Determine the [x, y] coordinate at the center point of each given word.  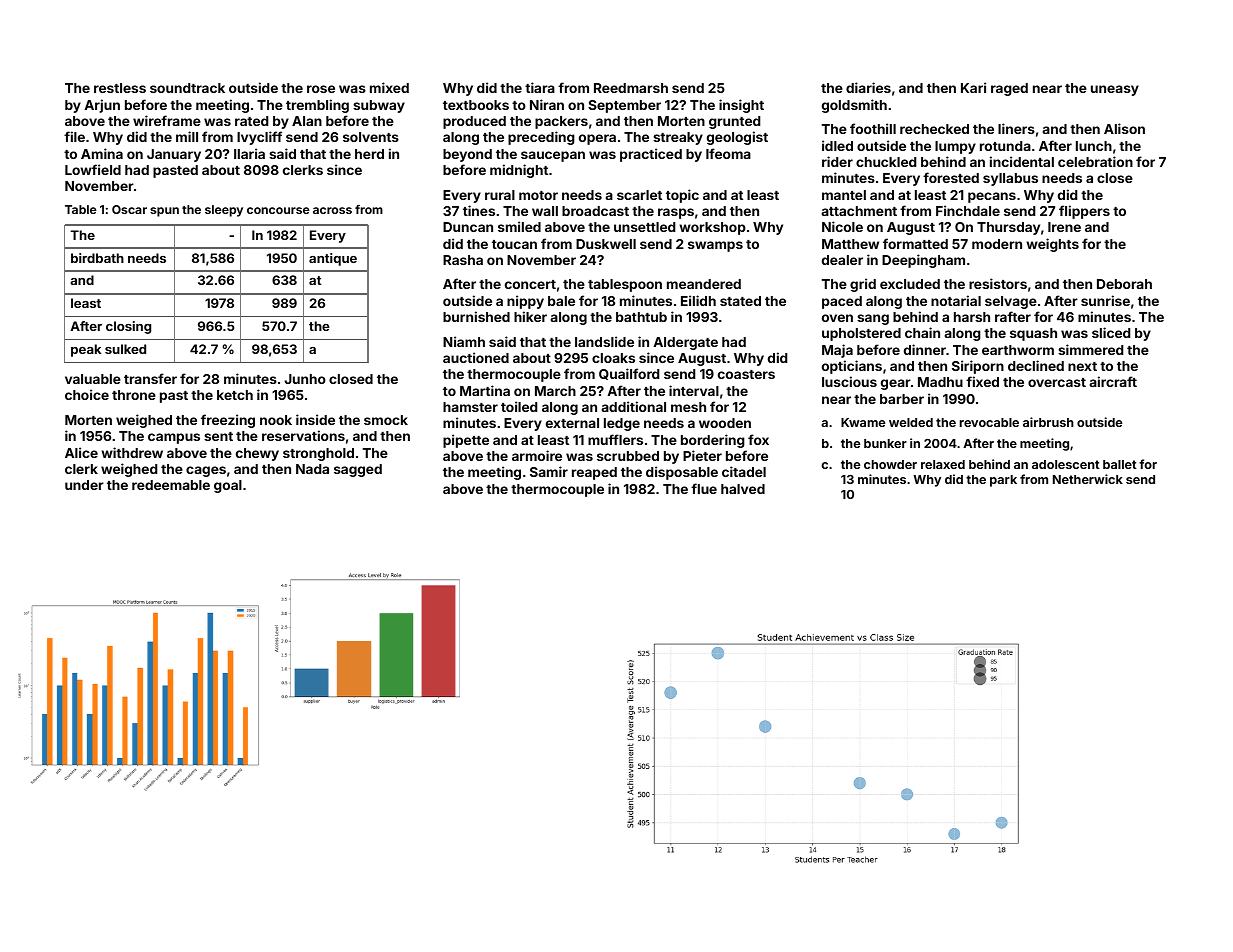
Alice [81, 452]
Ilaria [249, 153]
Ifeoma [728, 153]
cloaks [613, 358]
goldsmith [854, 106]
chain [922, 332]
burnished [476, 316]
